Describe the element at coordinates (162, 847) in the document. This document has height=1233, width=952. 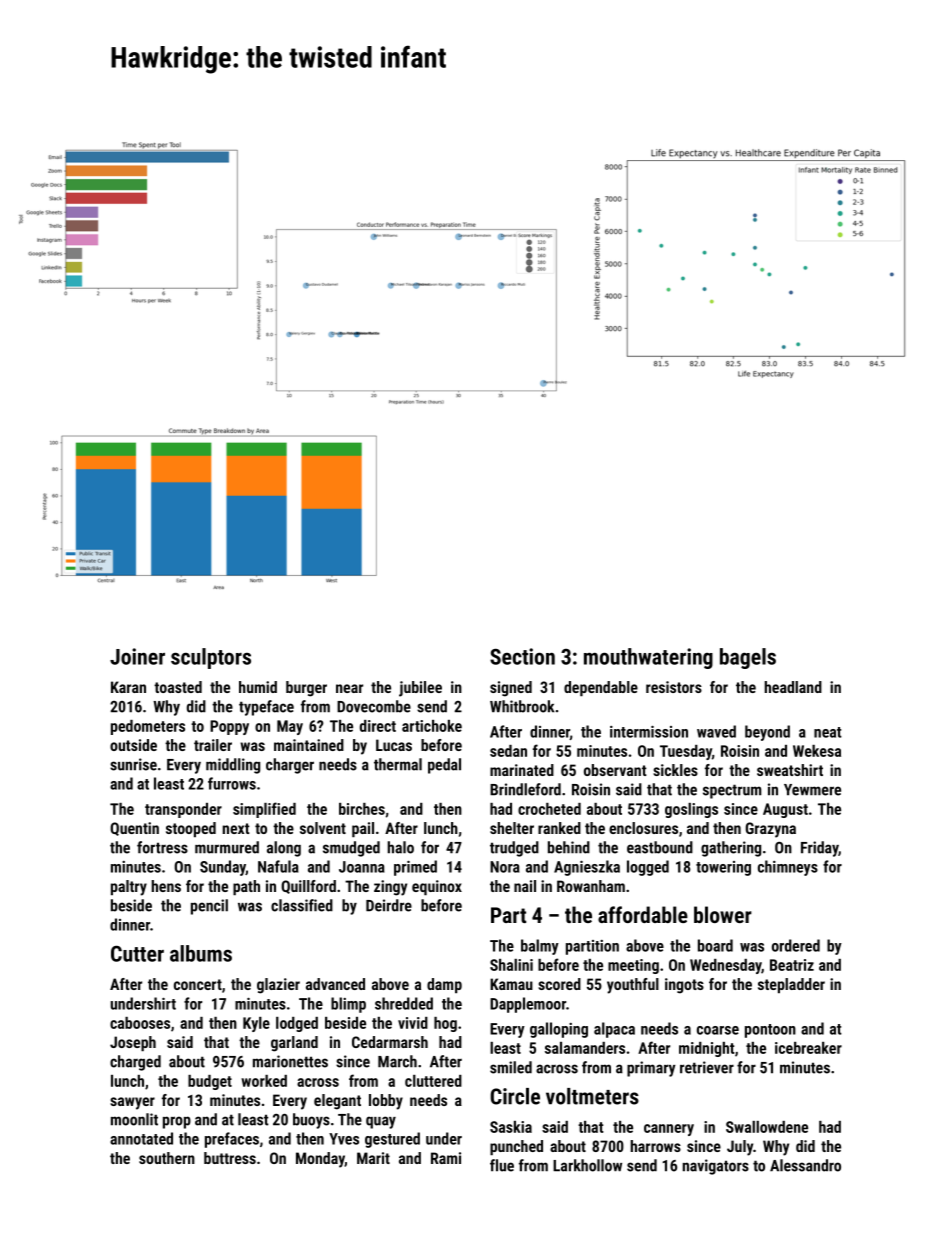
I see `fortress` at that location.
